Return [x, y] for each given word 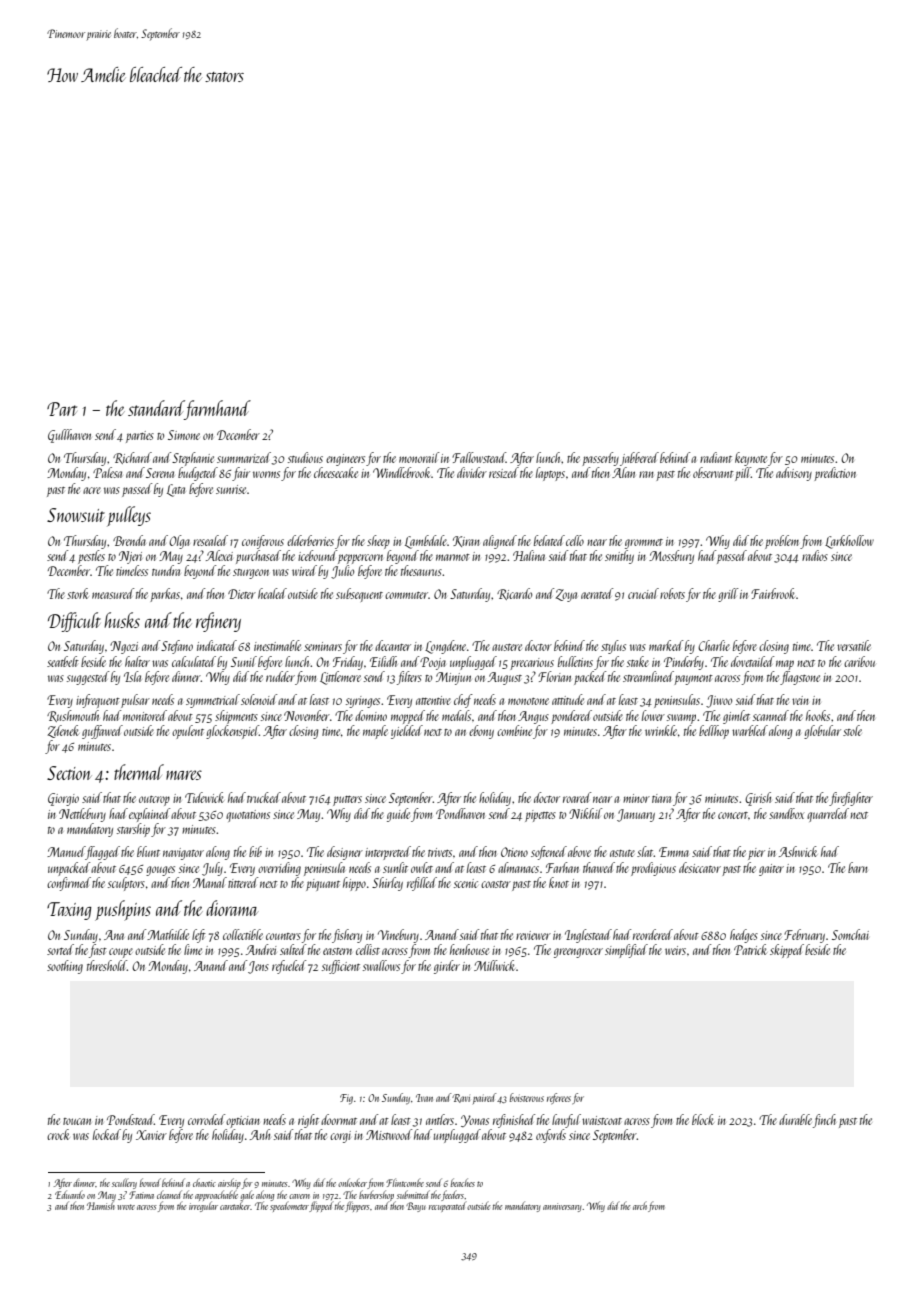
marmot [453, 557]
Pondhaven [460, 813]
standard [156, 408]
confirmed [69, 884]
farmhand [218, 410]
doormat [339, 1119]
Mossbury [671, 557]
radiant [716, 457]
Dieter [242, 594]
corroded [206, 1119]
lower [653, 715]
